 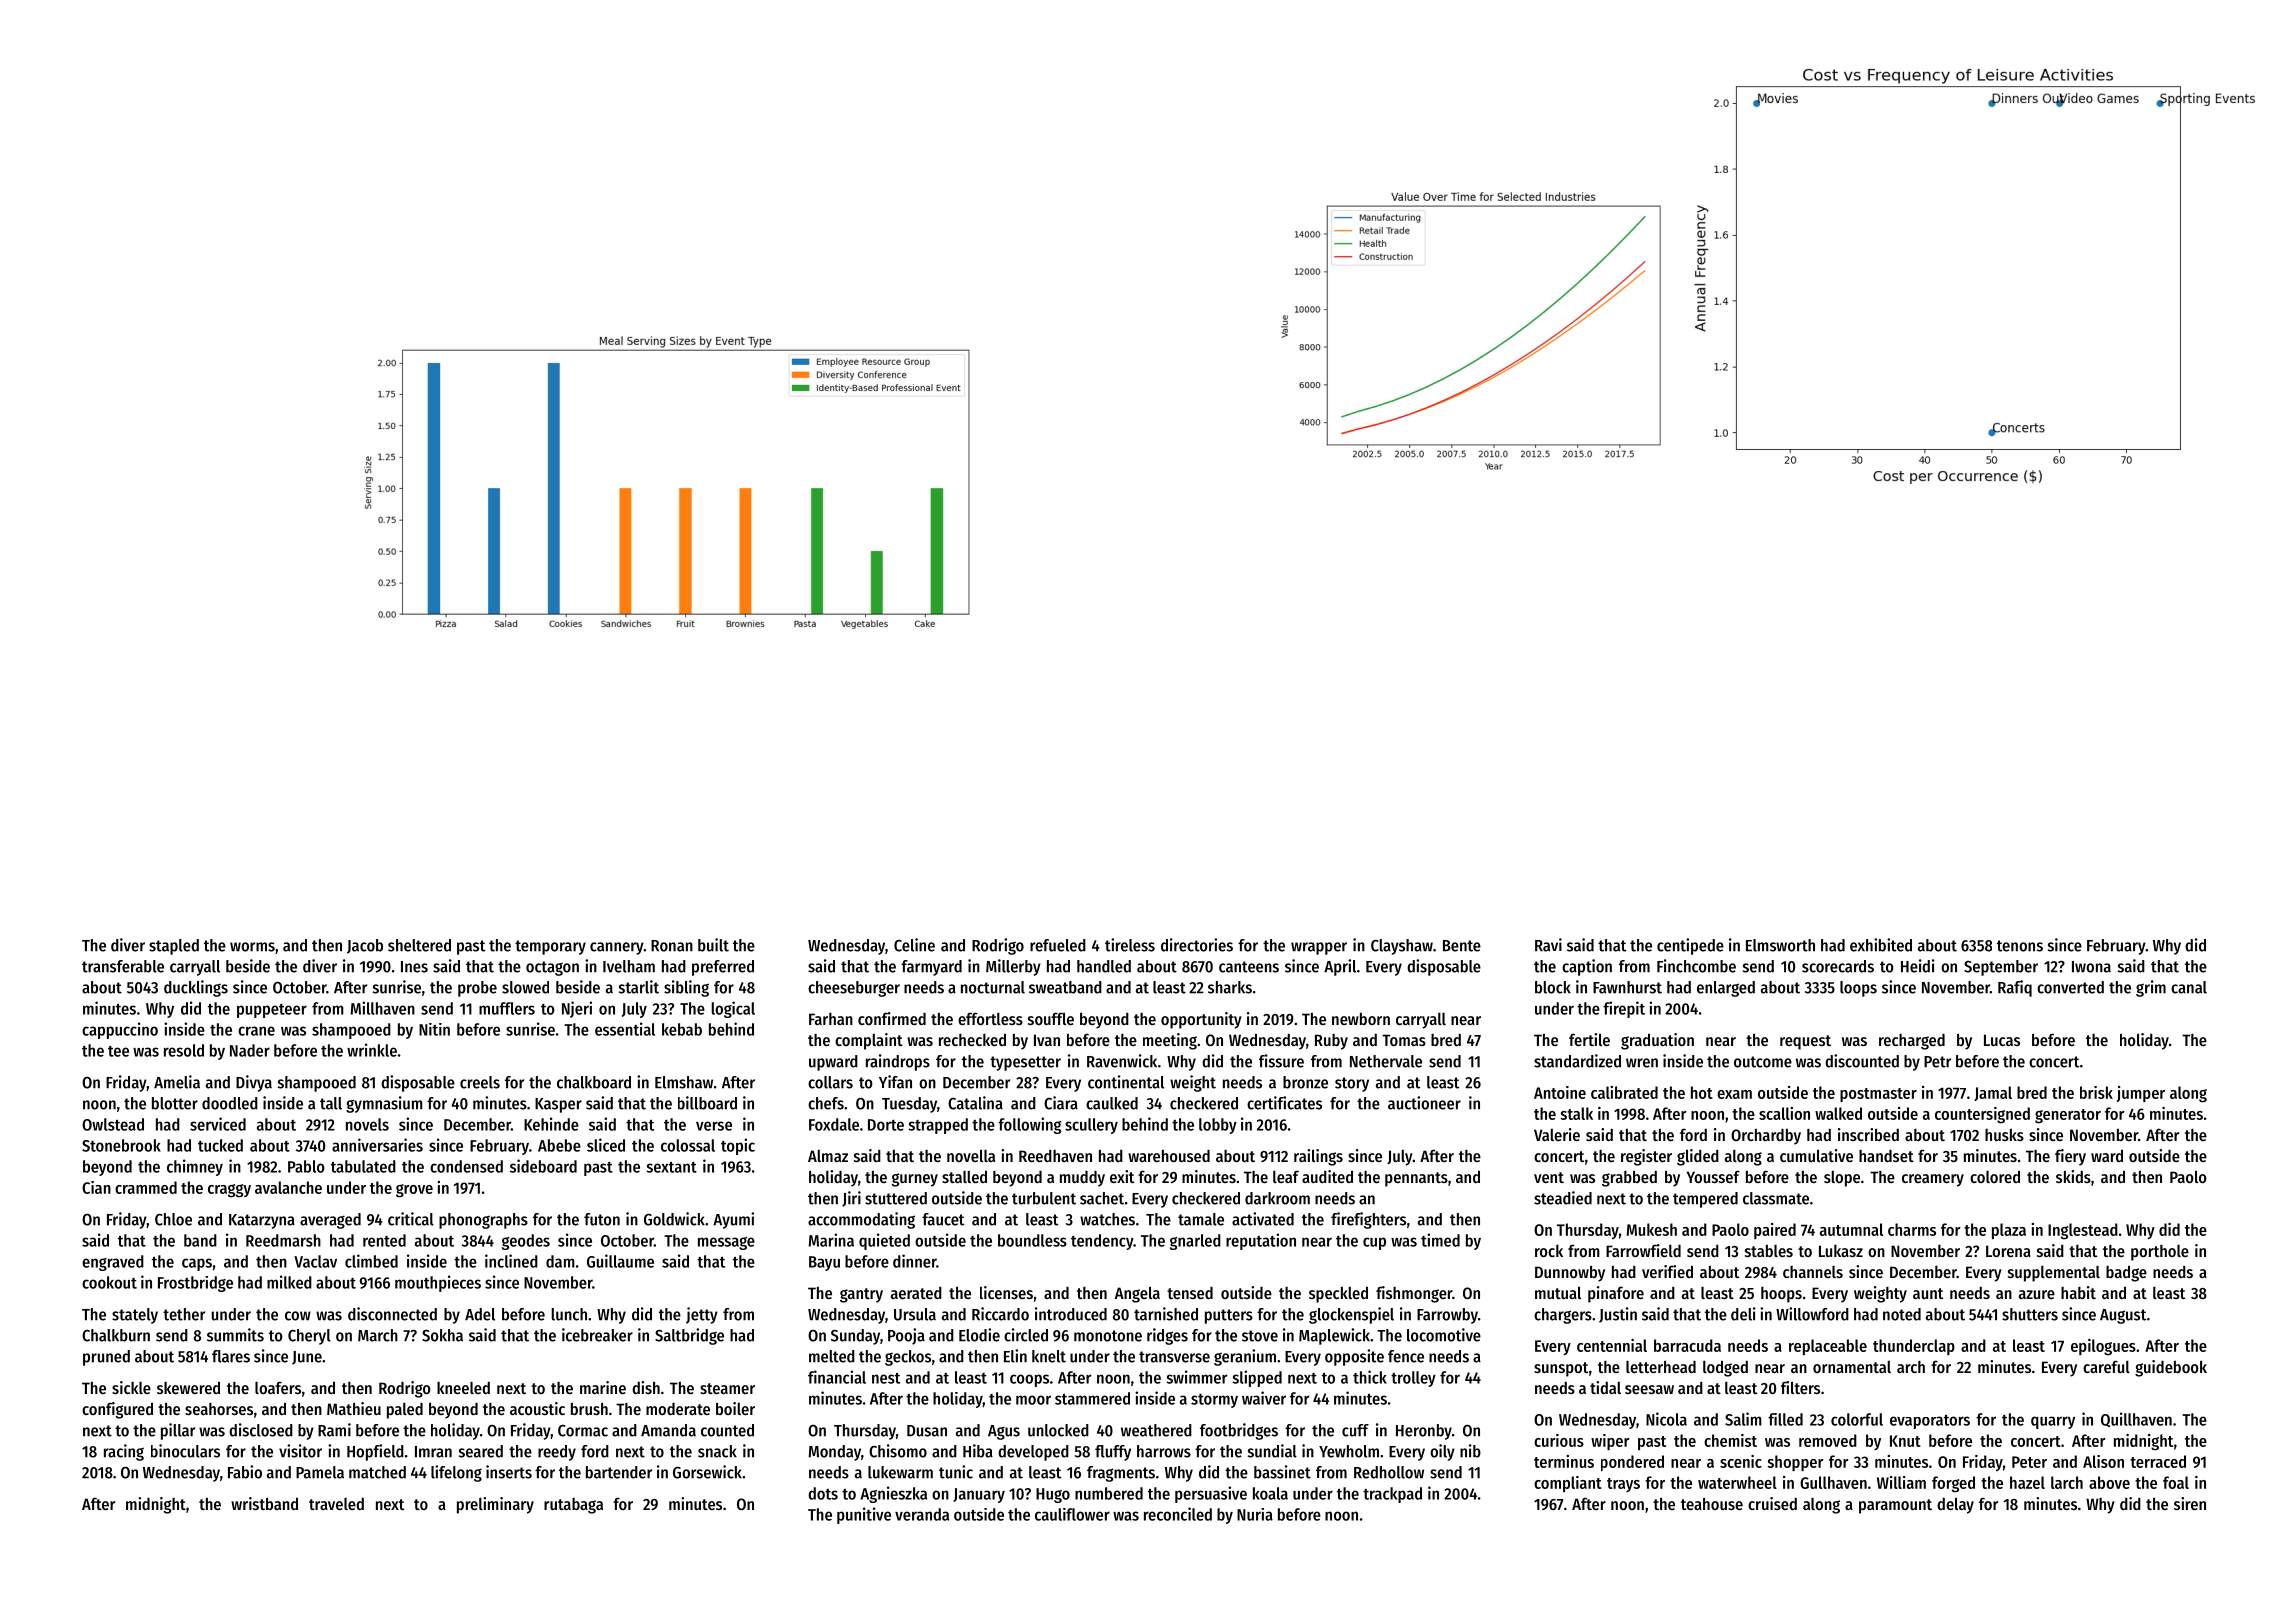 What do you see at coordinates (289, 1282) in the screenshot?
I see `milked` at bounding box center [289, 1282].
